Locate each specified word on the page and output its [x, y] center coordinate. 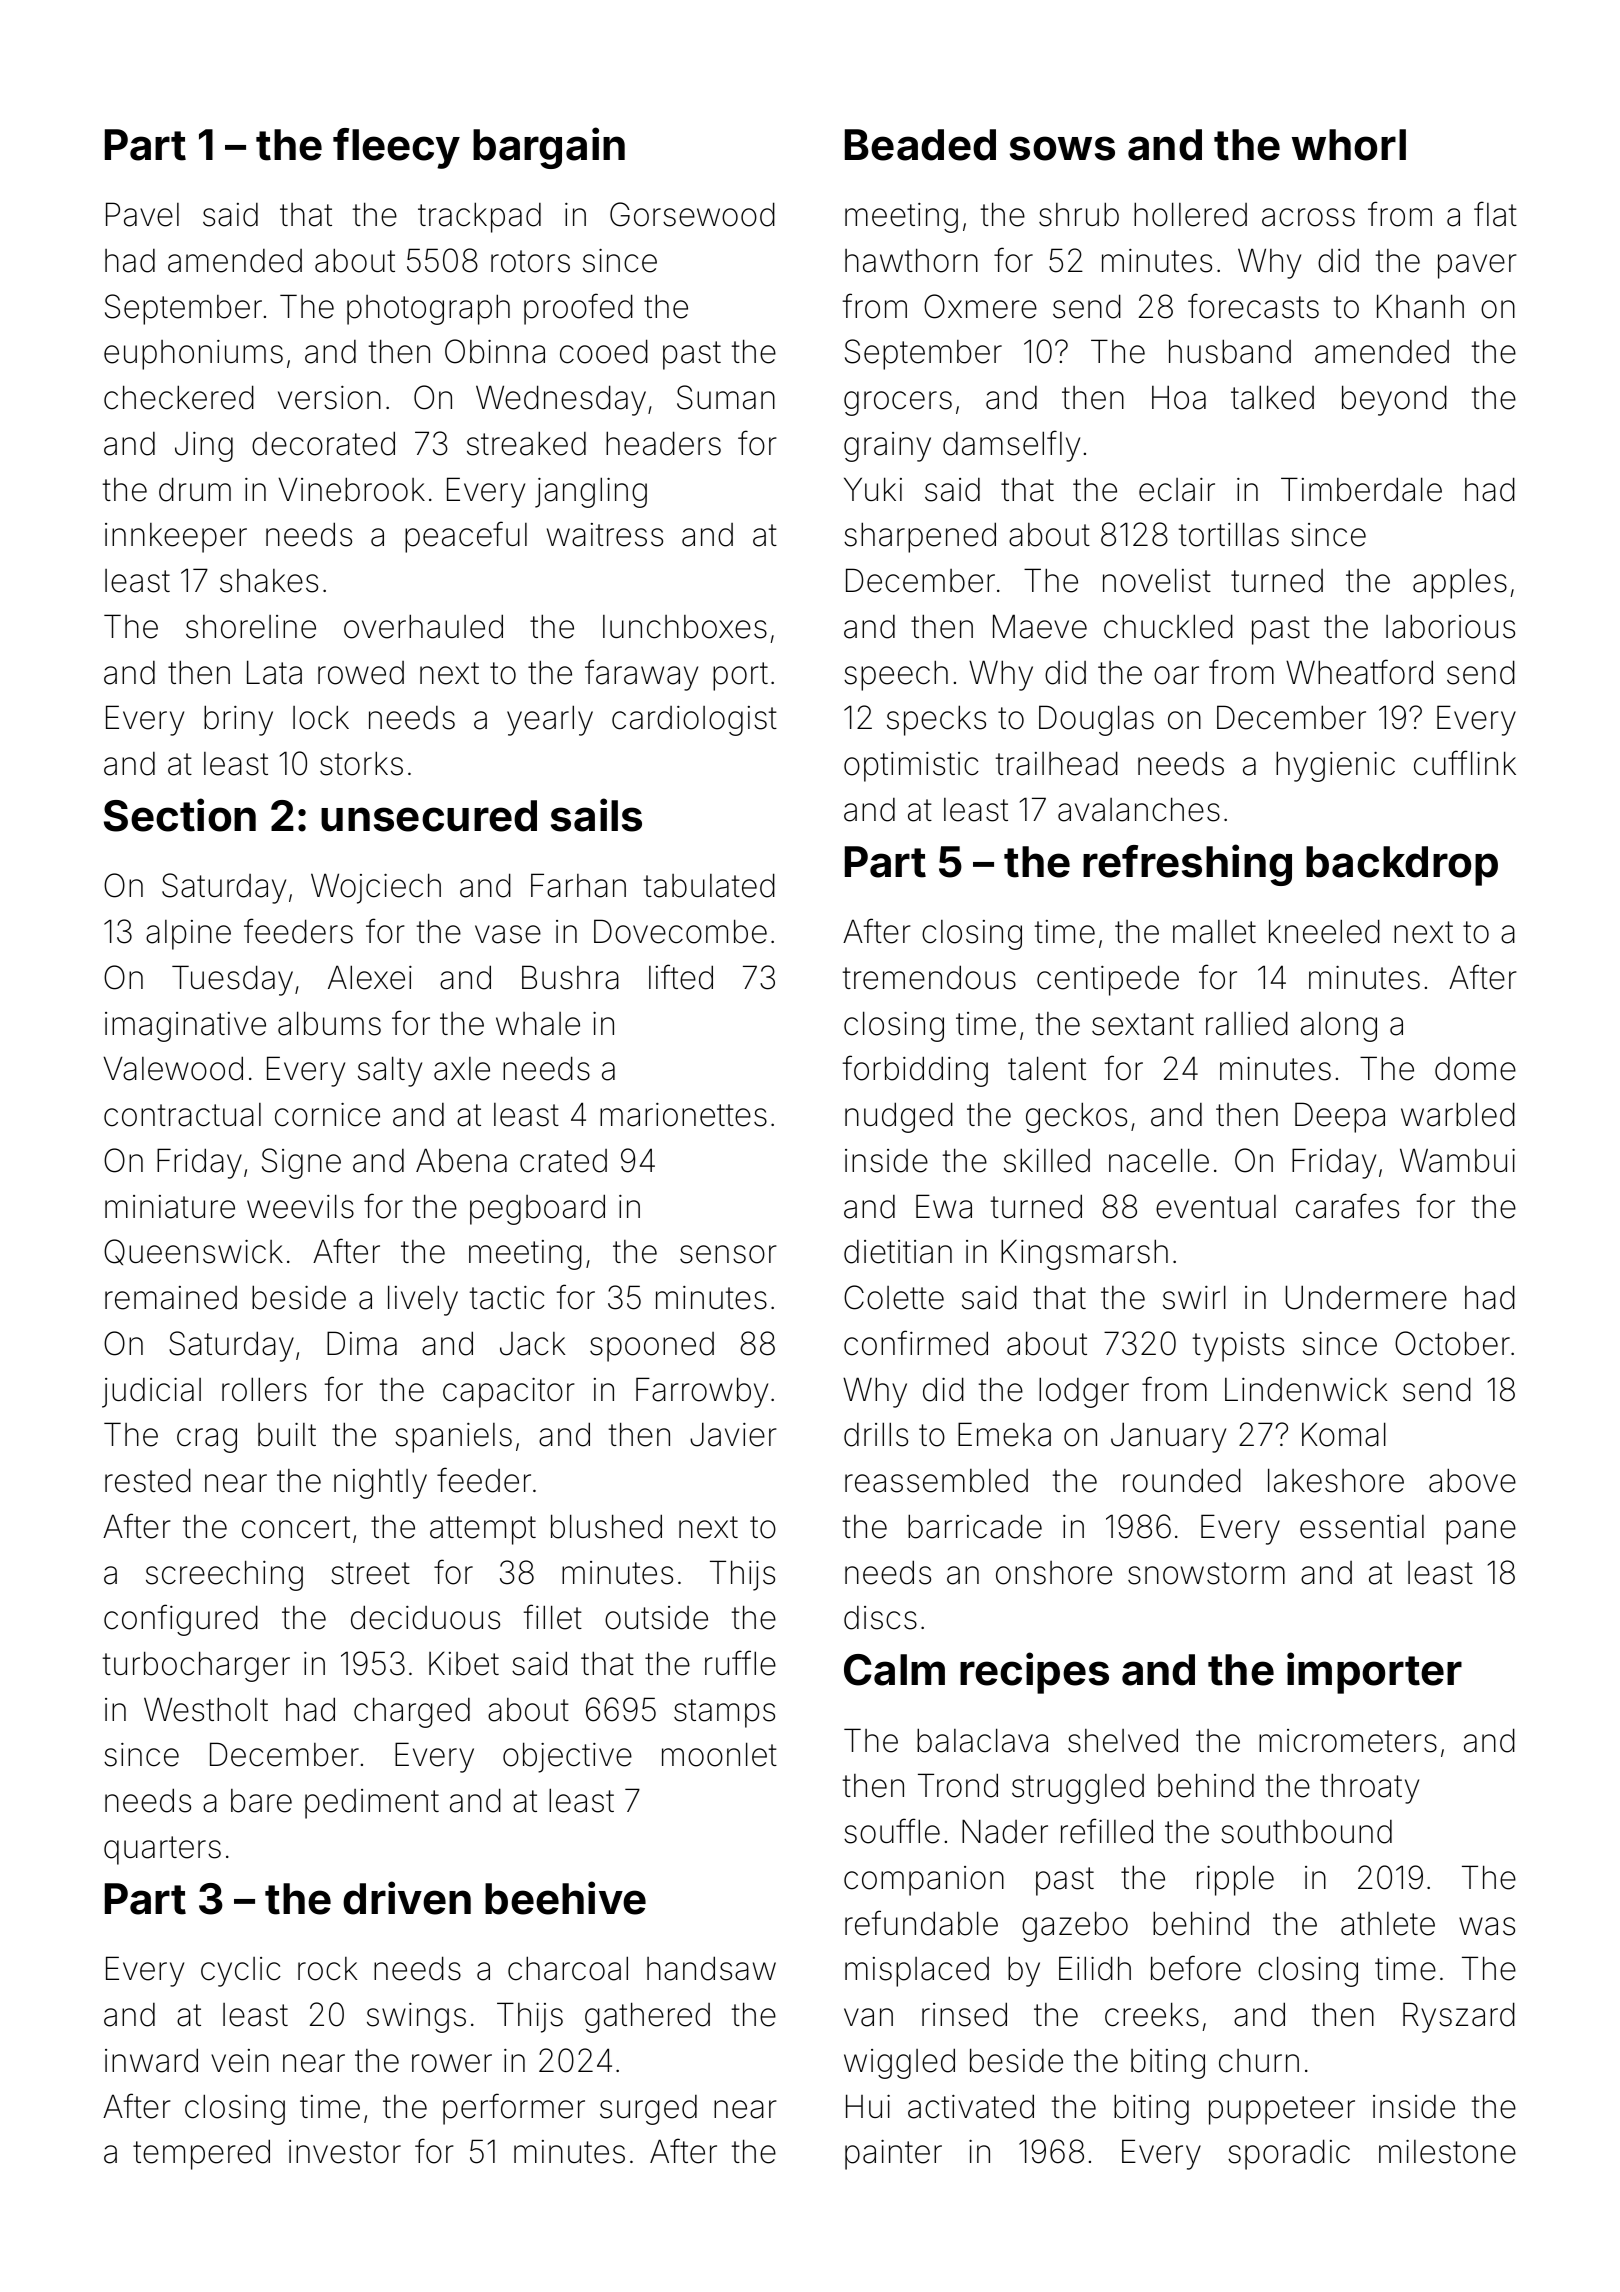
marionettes [683, 1115]
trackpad [479, 217]
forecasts [1253, 306]
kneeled [1324, 931]
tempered [201, 2154]
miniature [170, 1207]
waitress [605, 535]
